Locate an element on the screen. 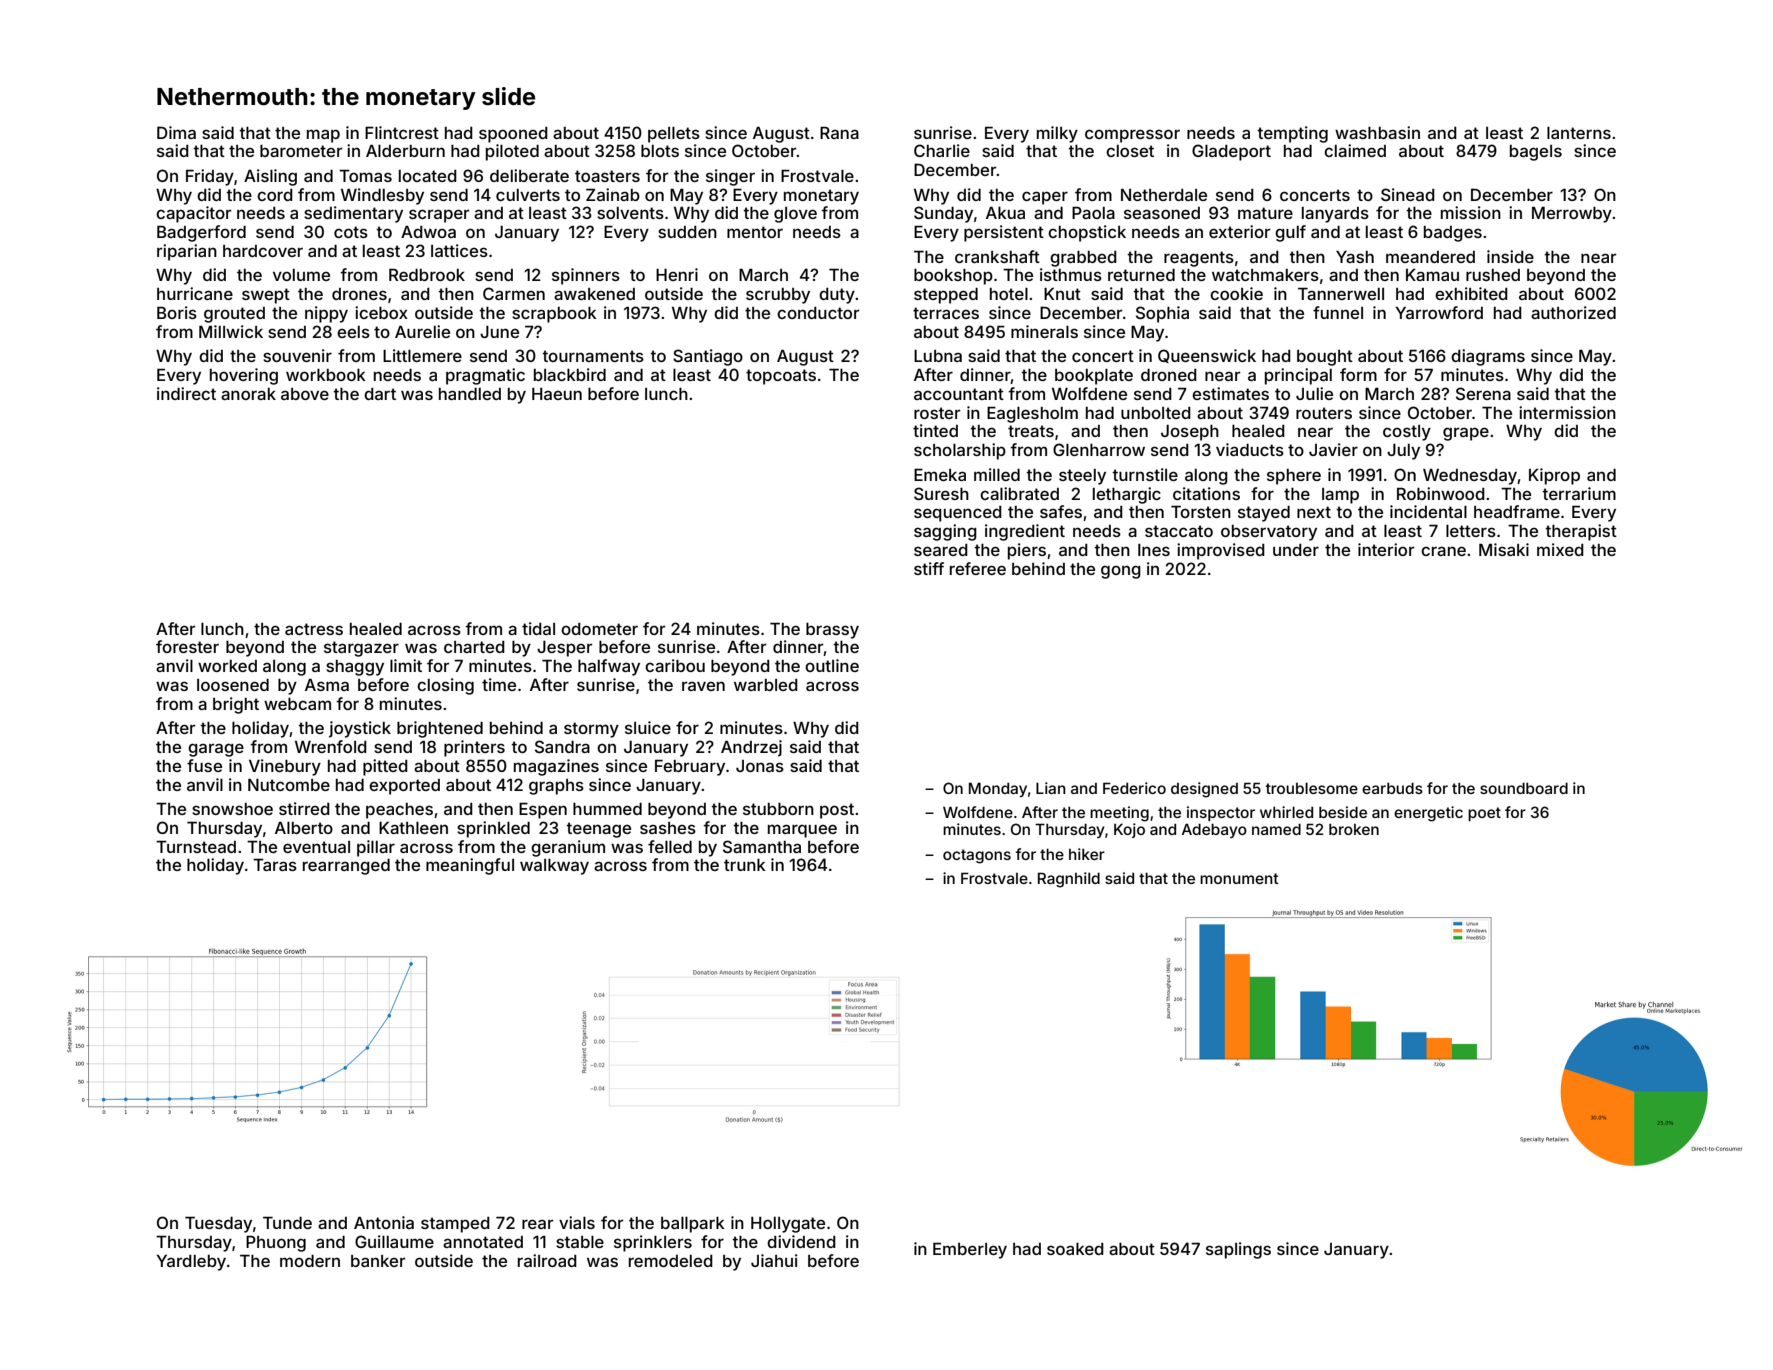 The image size is (1773, 1370). Henri is located at coordinates (677, 274).
